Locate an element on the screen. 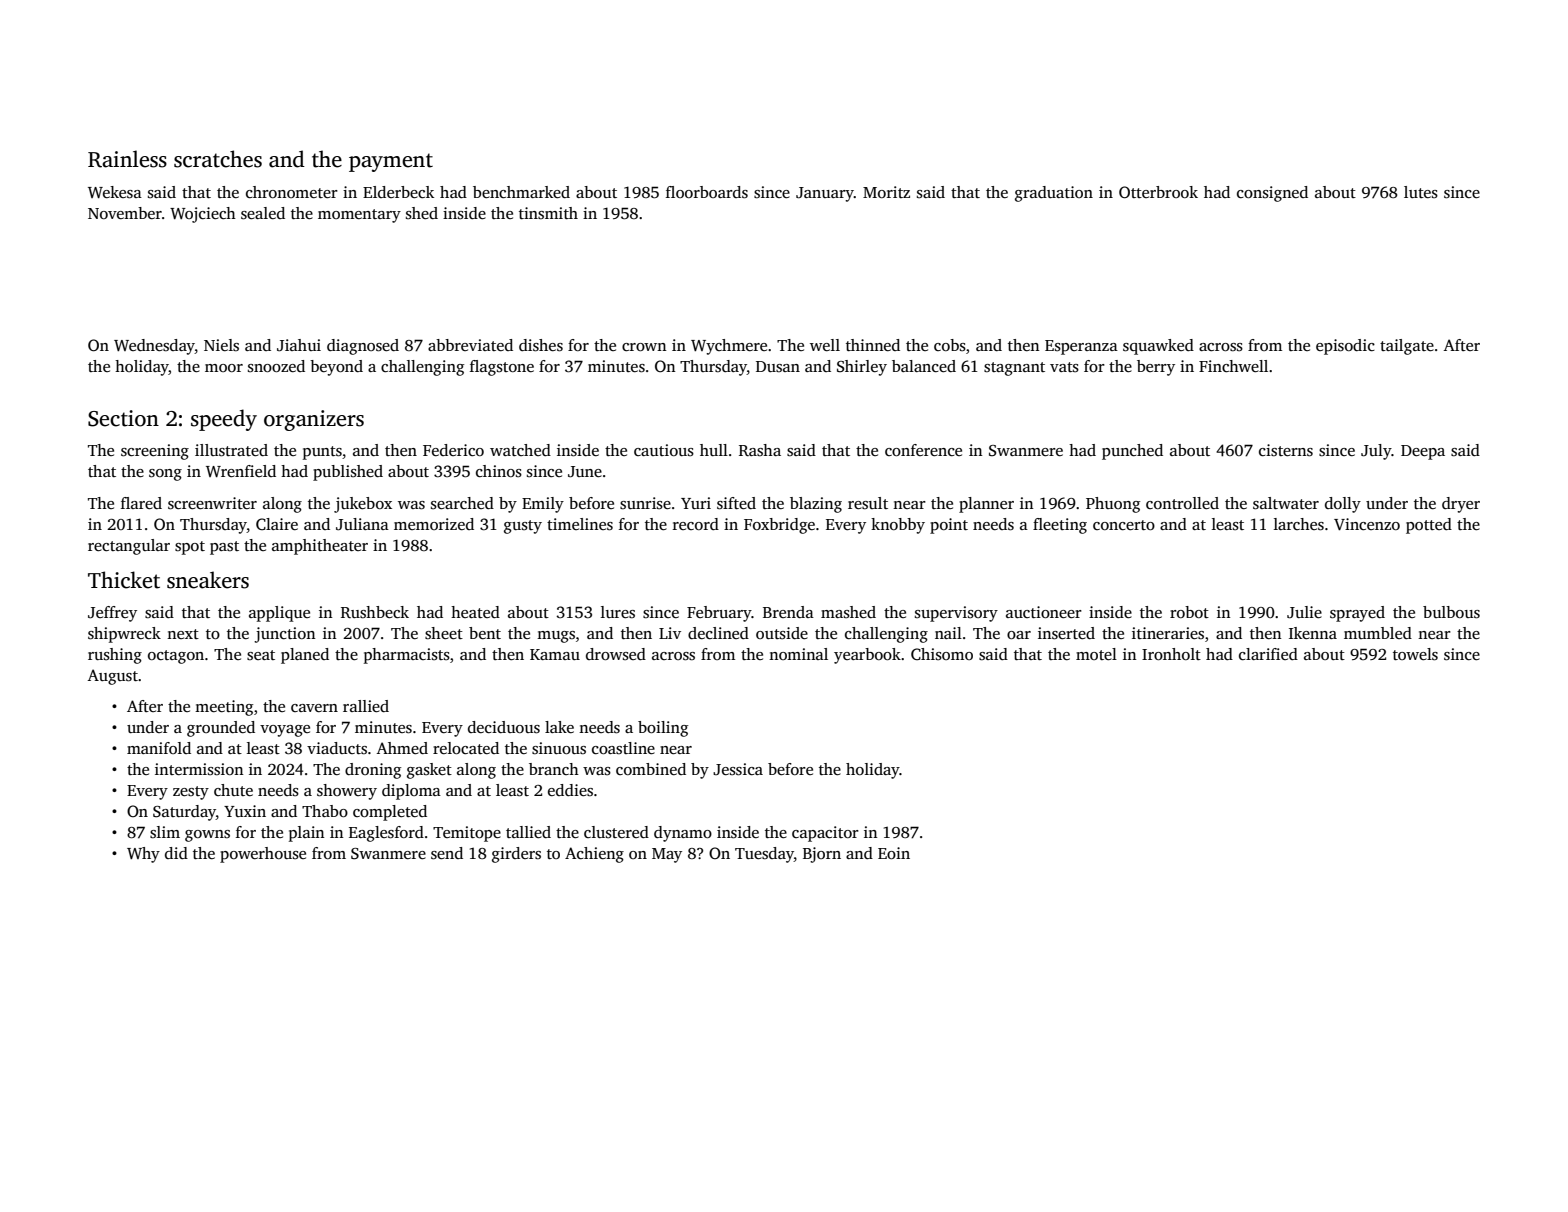  conference is located at coordinates (923, 450).
